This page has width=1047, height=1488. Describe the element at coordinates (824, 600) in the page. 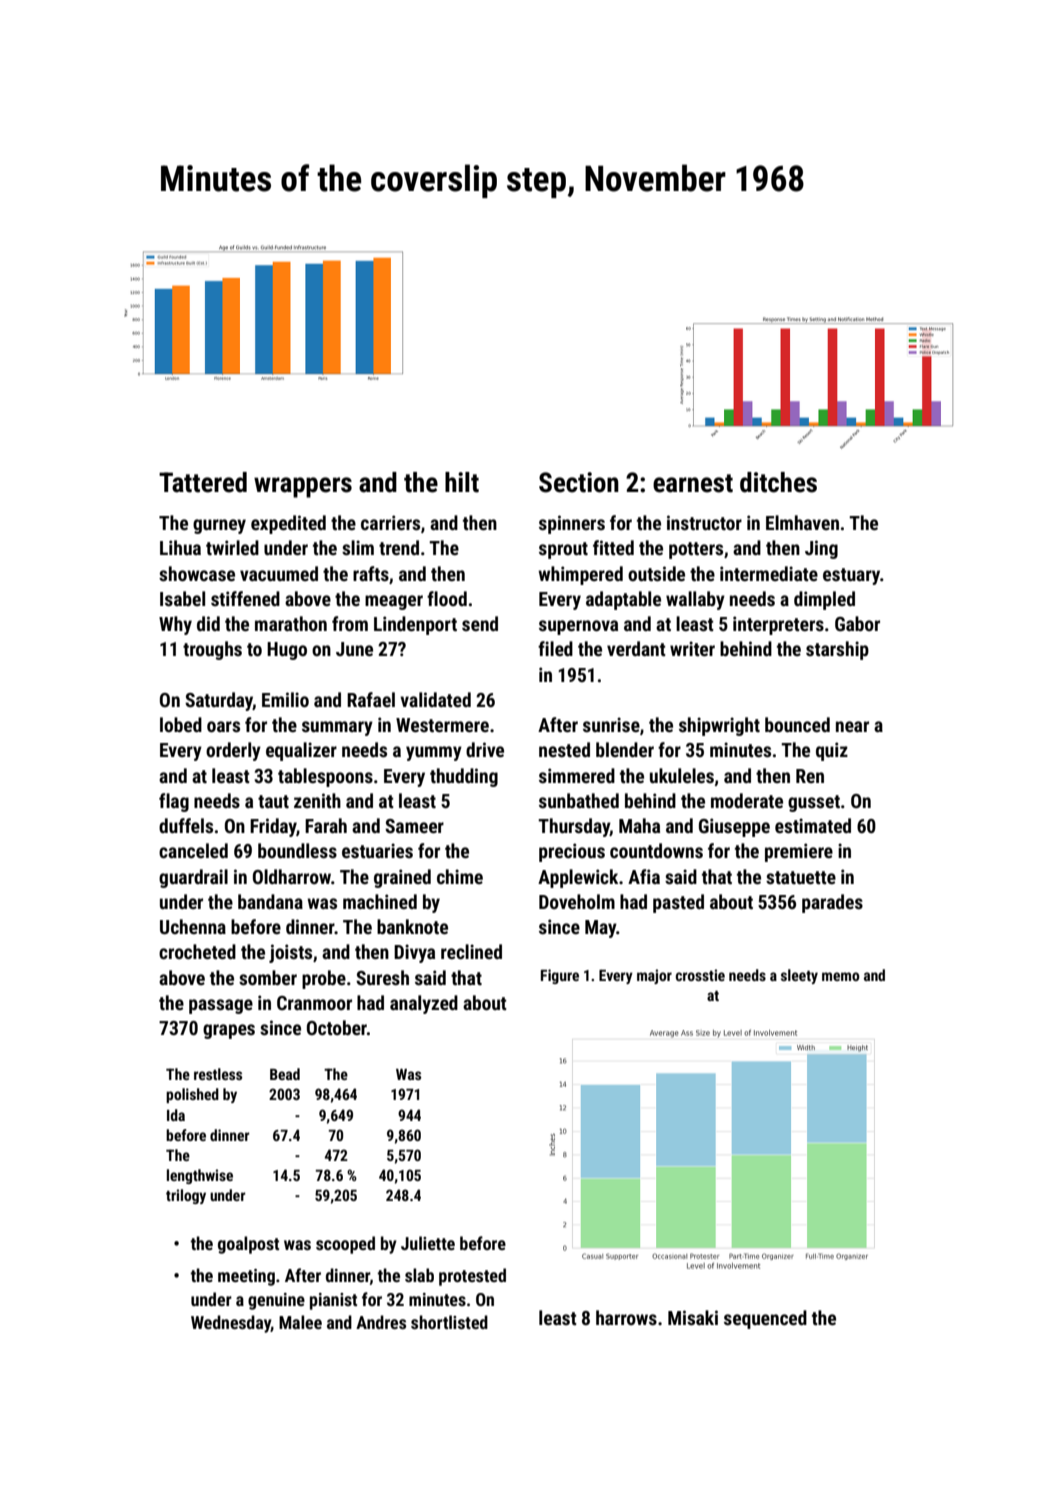

I see `dimpled` at that location.
